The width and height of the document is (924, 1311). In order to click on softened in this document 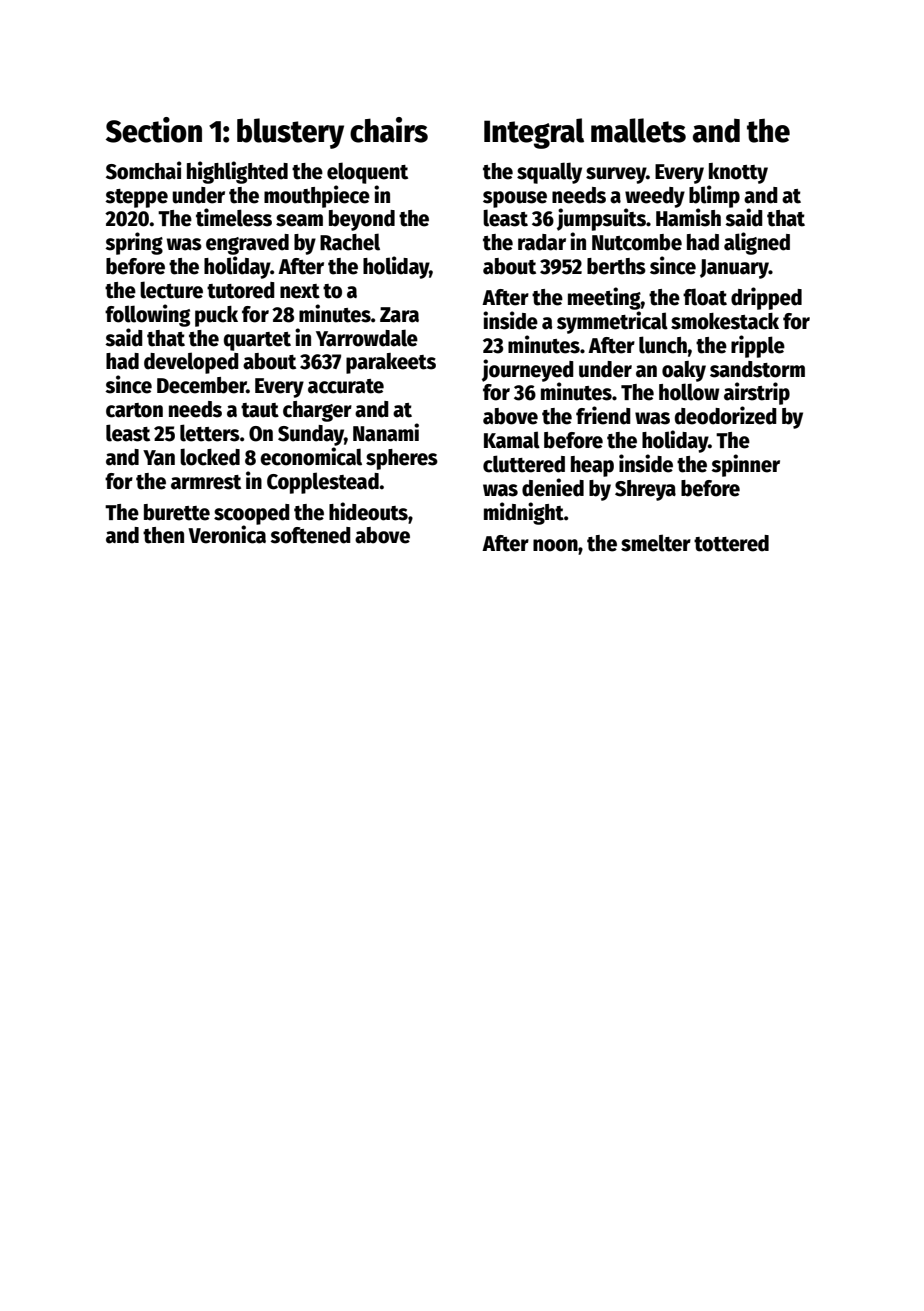, I will do `click(310, 535)`.
